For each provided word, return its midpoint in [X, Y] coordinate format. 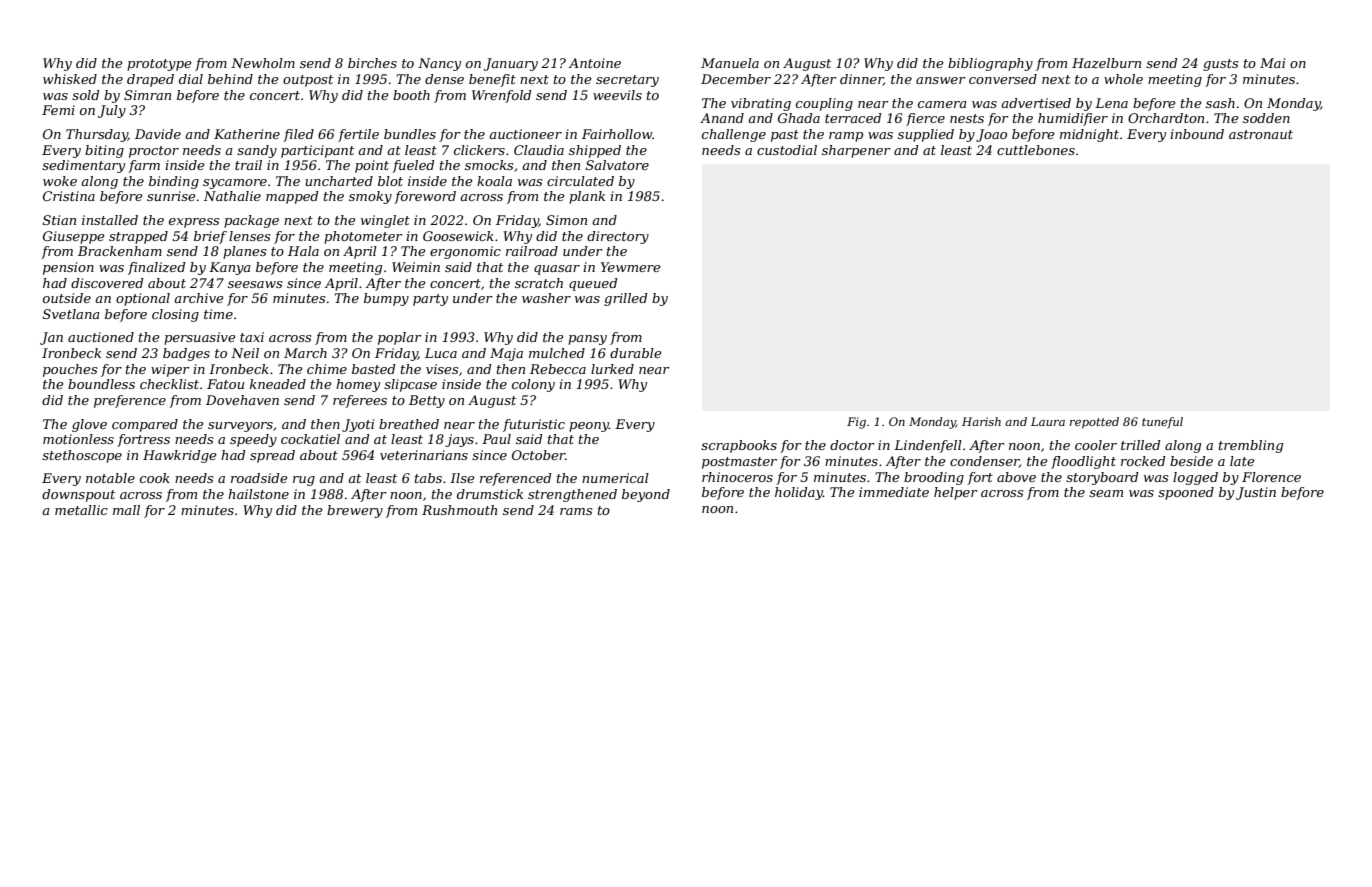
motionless [78, 439]
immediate [894, 492]
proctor [154, 152]
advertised [1036, 103]
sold [85, 95]
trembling [1251, 446]
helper [956, 493]
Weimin [416, 267]
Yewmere [631, 267]
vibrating [761, 104]
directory [618, 237]
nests [967, 118]
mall [126, 510]
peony [589, 427]
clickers [479, 150]
